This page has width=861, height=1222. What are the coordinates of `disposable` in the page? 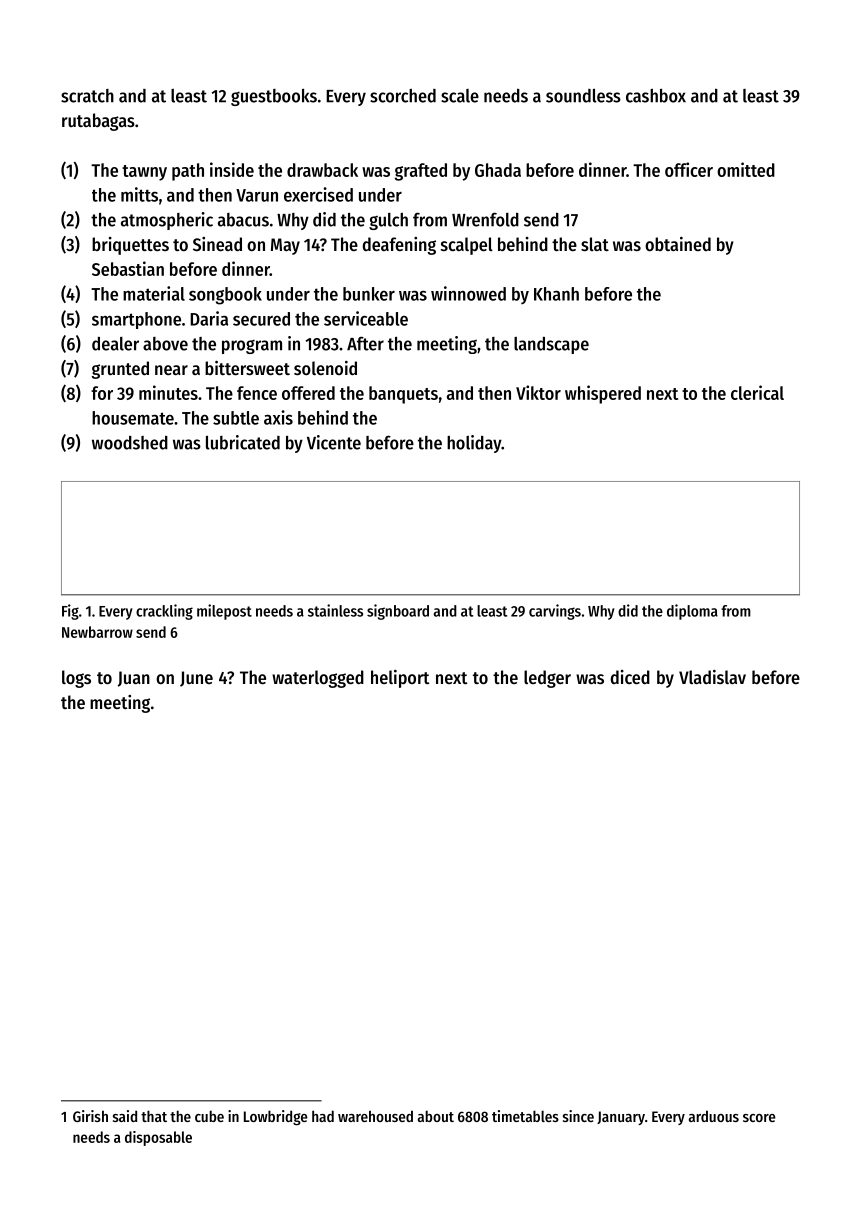 It's located at (158, 1138).
